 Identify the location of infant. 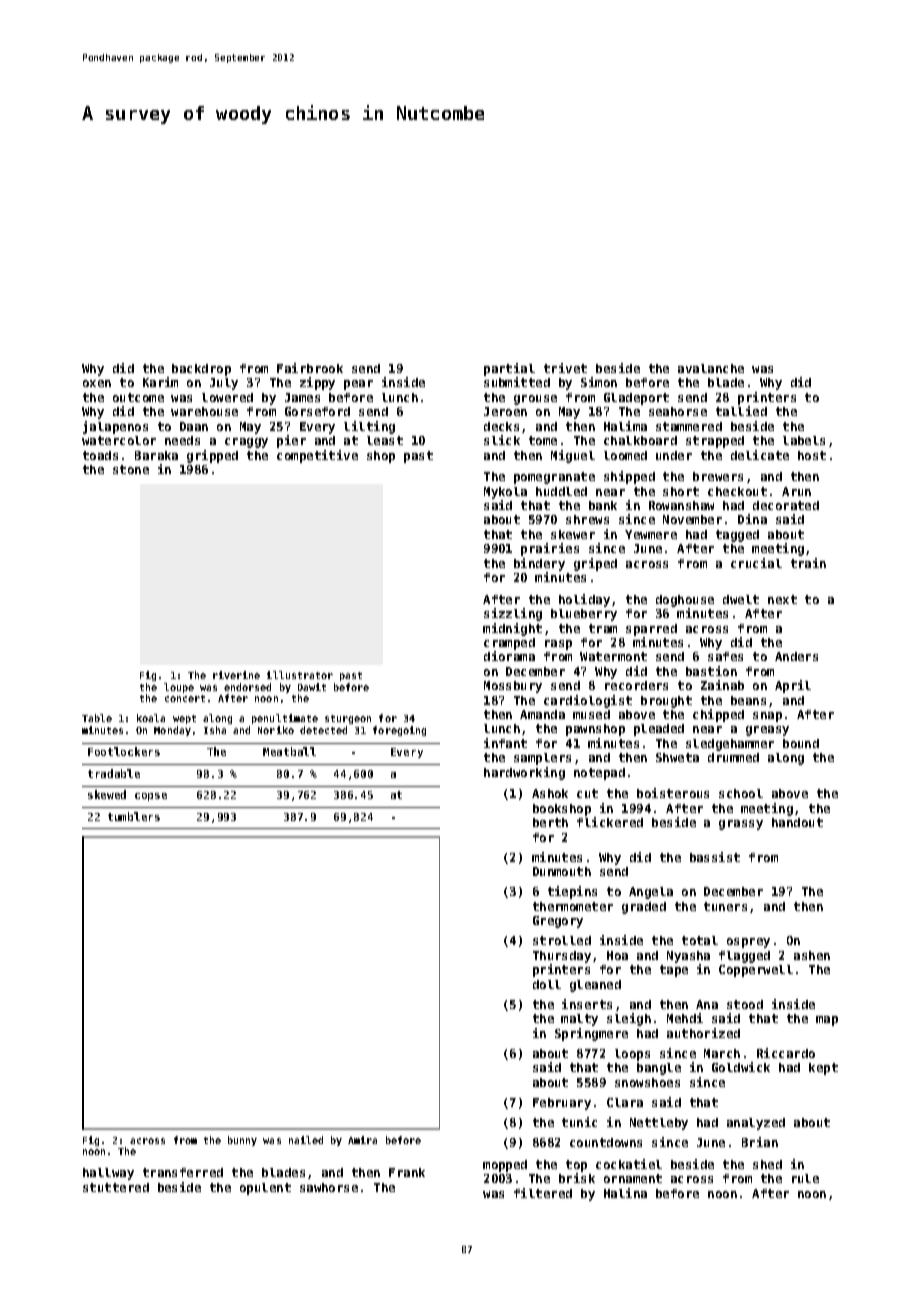
(505, 743).
